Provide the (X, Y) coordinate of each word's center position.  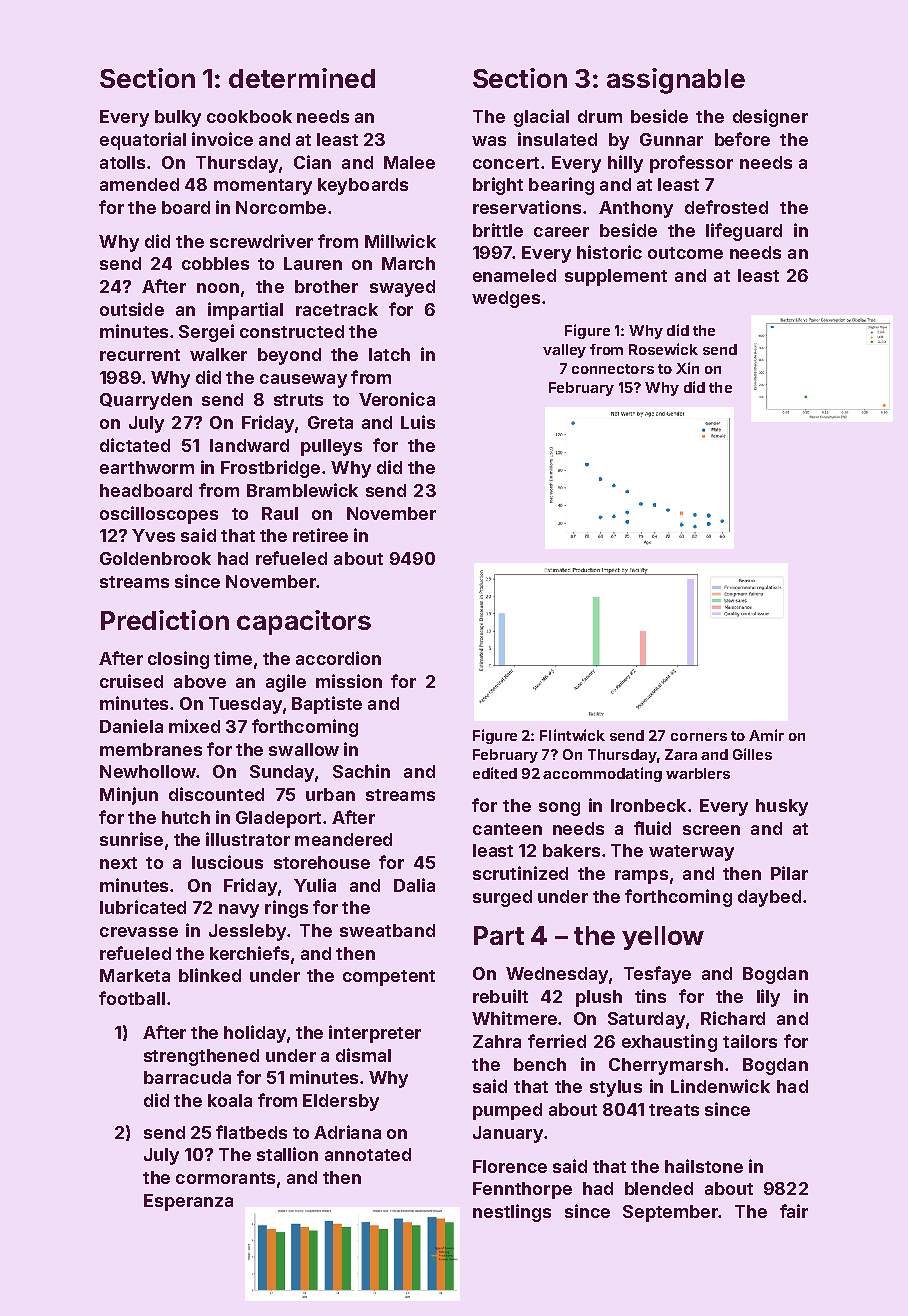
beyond (289, 356)
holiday (255, 1034)
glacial (541, 118)
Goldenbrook (155, 558)
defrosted (726, 207)
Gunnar (671, 139)
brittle (498, 230)
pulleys (331, 447)
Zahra (497, 1041)
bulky (178, 118)
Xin (687, 368)
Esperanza (188, 1202)
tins (650, 996)
